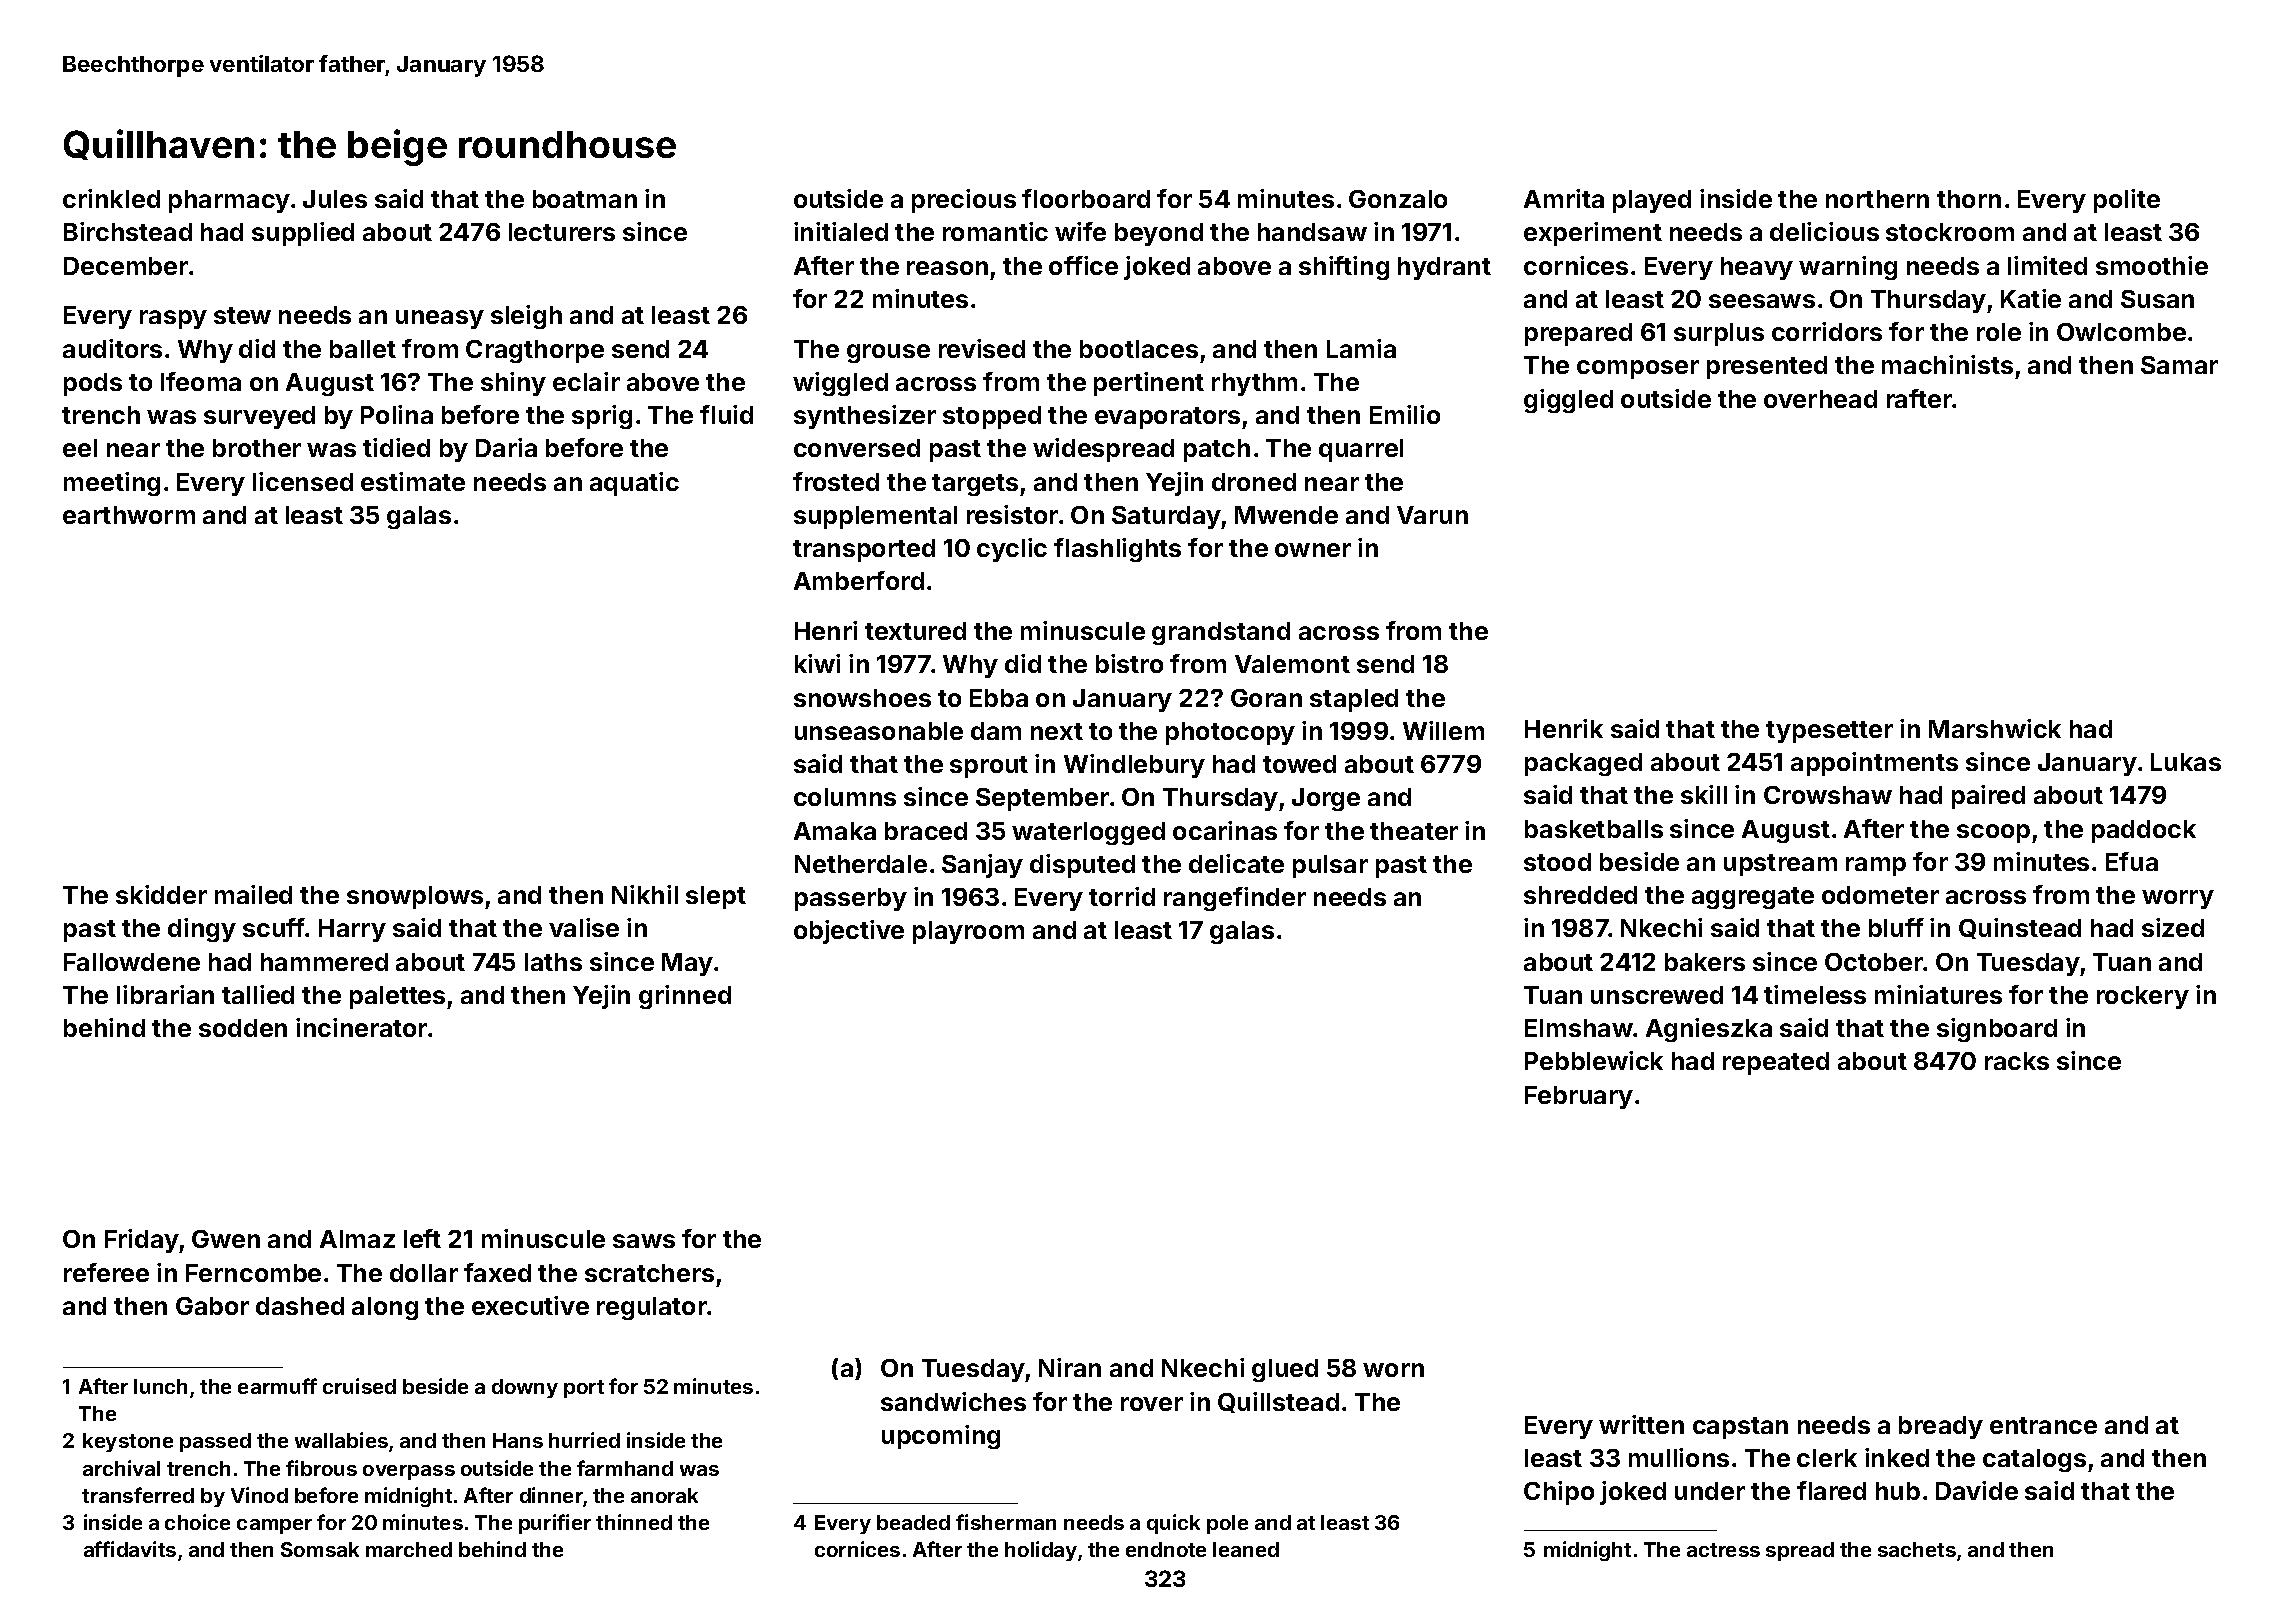 The width and height of the document is (2288, 1618). What do you see at coordinates (1917, 1549) in the document?
I see `sachets` at bounding box center [1917, 1549].
